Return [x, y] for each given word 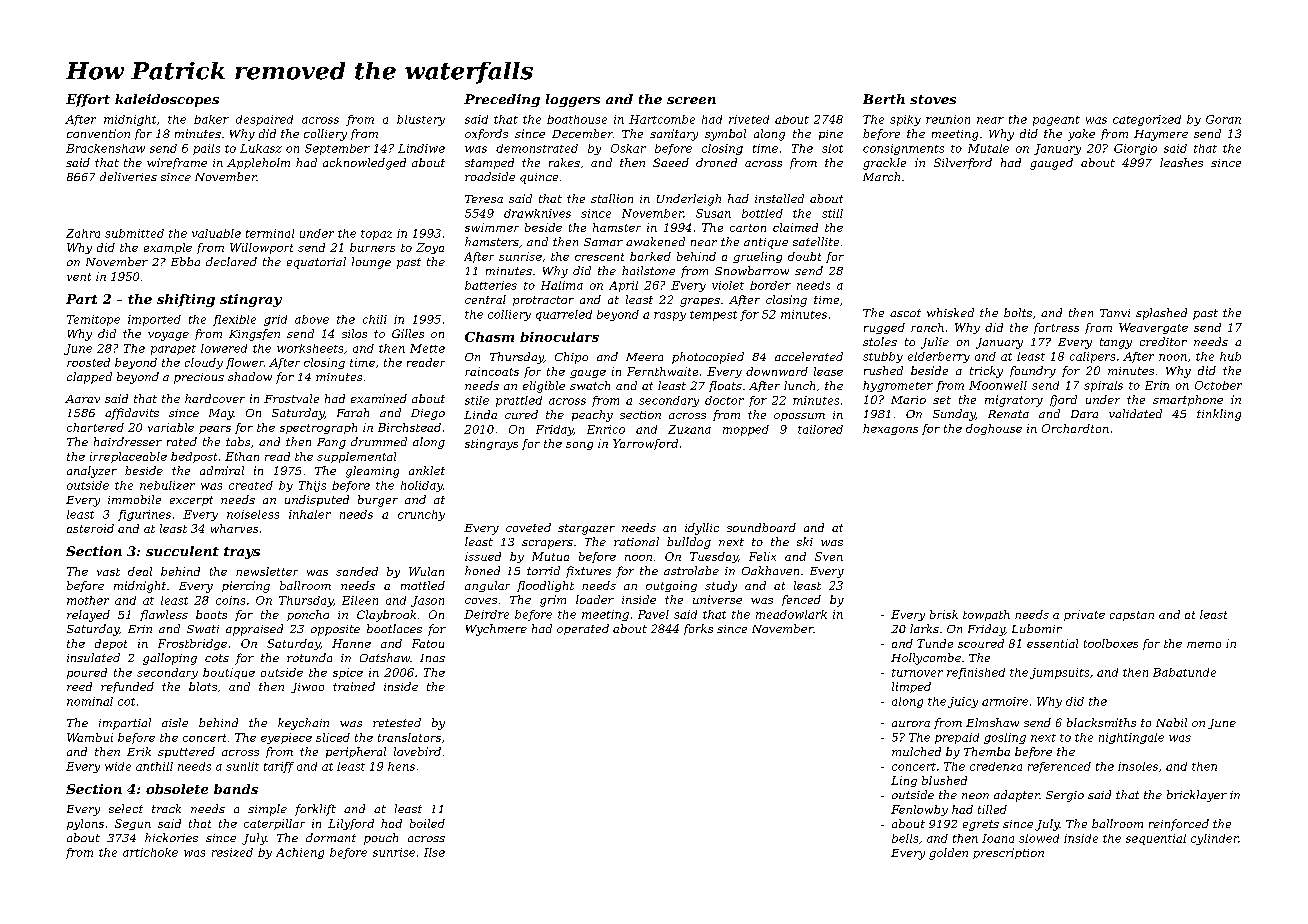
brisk [944, 614]
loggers [573, 100]
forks [698, 629]
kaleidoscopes [167, 100]
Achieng [300, 853]
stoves [933, 99]
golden [948, 854]
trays [242, 553]
